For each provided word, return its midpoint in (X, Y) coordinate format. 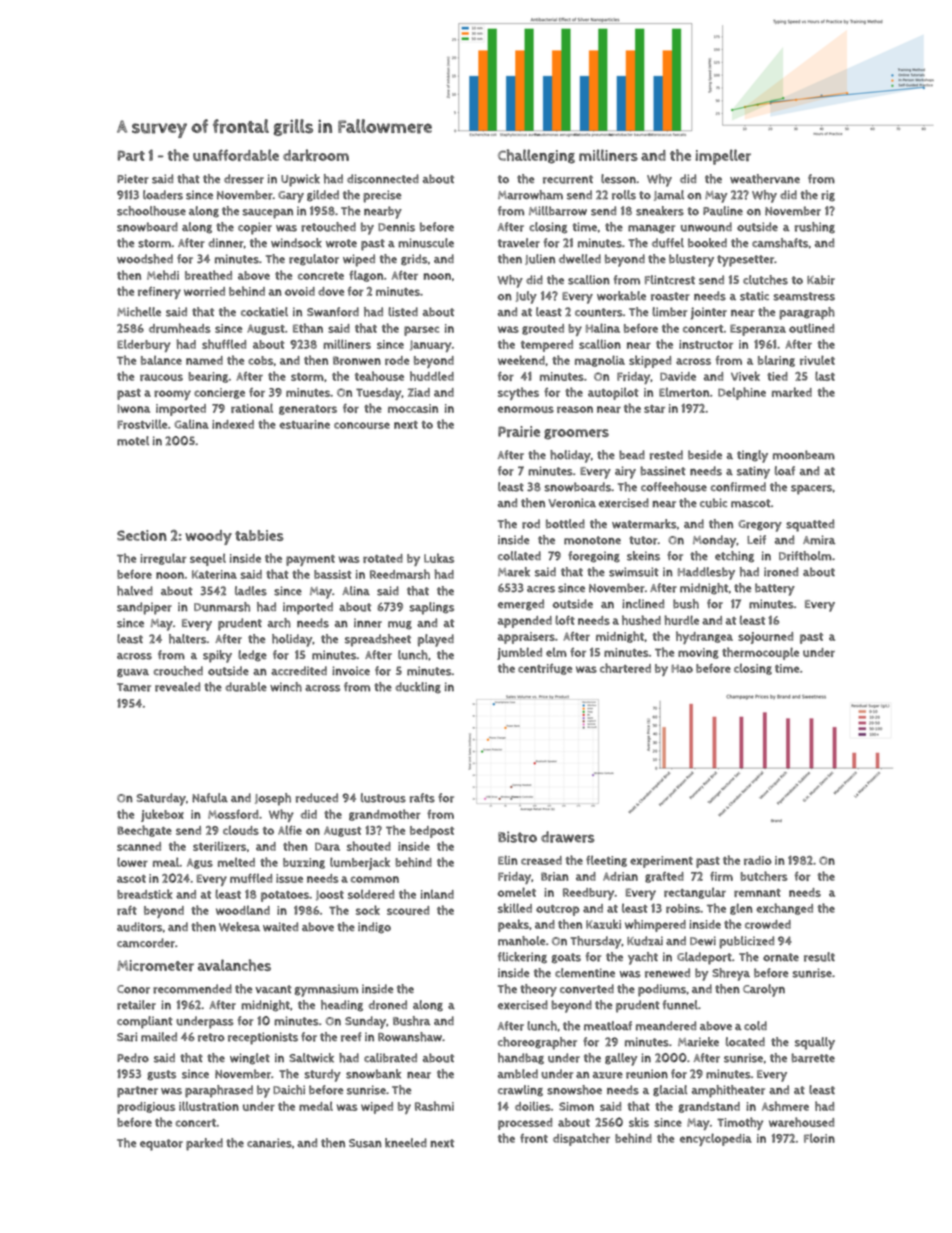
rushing (815, 228)
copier (255, 228)
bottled (565, 524)
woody (208, 537)
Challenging (536, 156)
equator (161, 1145)
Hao (682, 668)
